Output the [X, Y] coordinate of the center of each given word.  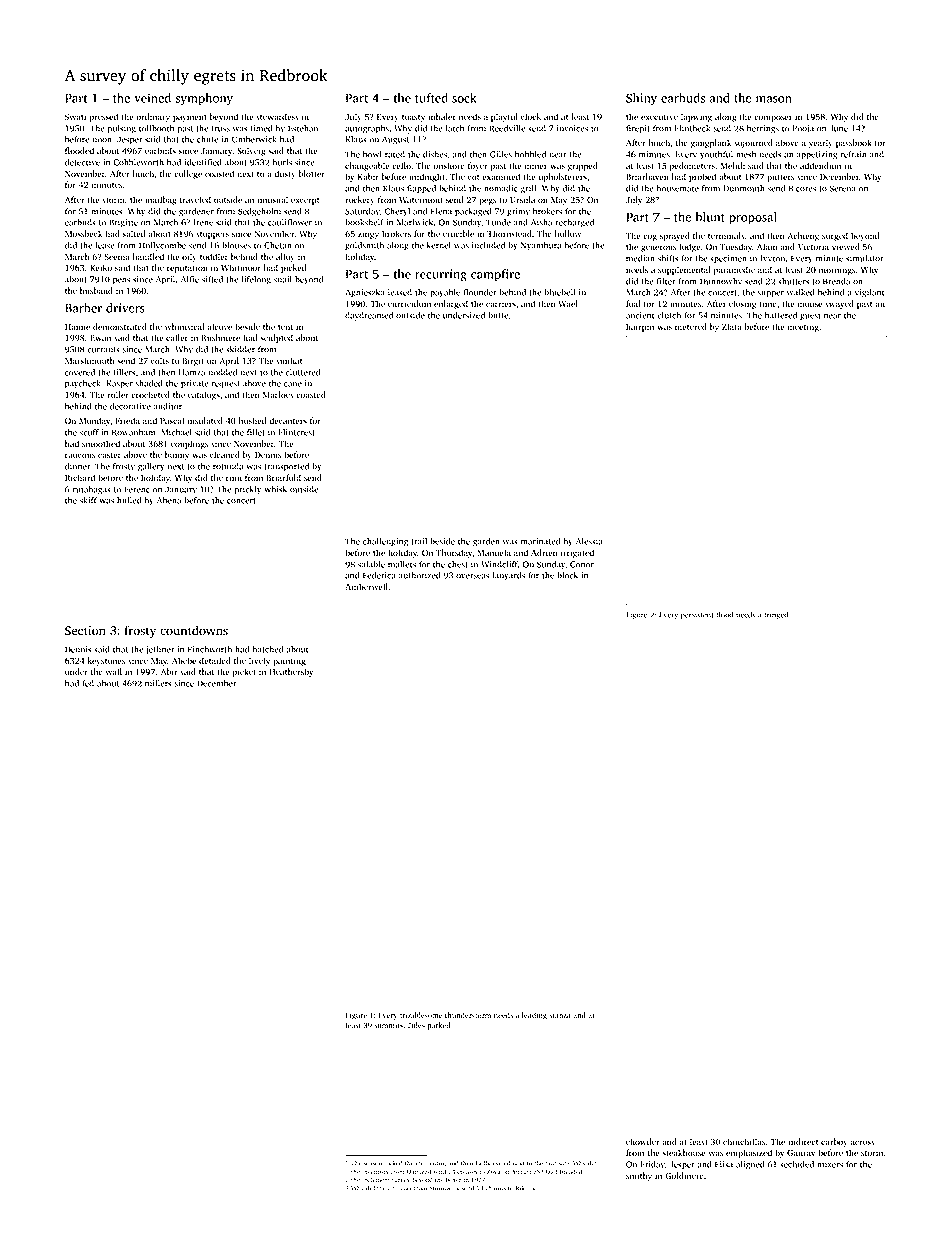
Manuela [494, 552]
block [567, 575]
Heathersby [291, 672]
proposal [753, 218]
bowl [372, 154]
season [373, 1164]
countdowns [194, 630]
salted [133, 233]
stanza [560, 1015]
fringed [776, 615]
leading [534, 1016]
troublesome [421, 1015]
